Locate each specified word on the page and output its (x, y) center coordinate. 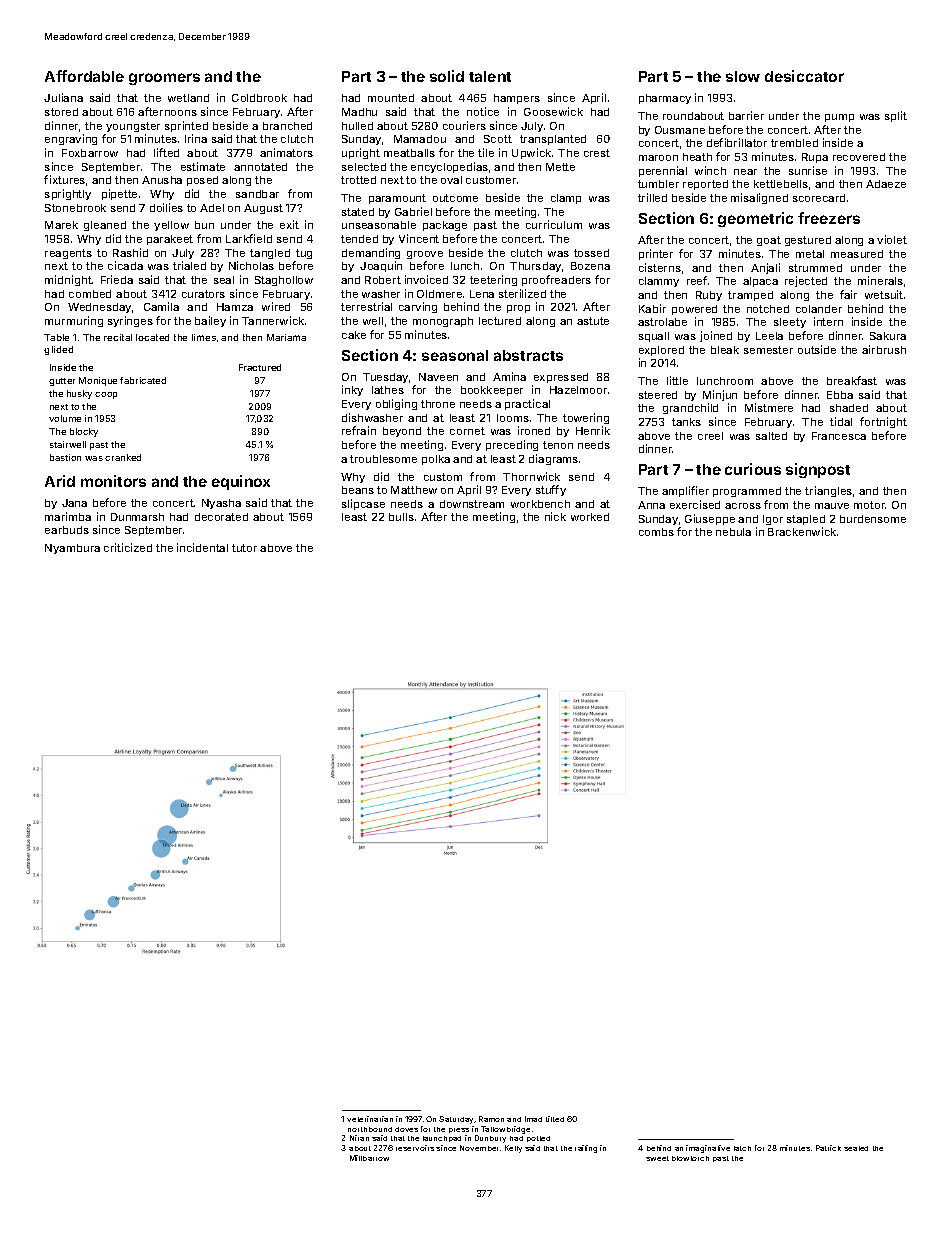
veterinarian (370, 1119)
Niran (359, 1138)
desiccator (804, 76)
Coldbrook (259, 98)
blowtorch (690, 1158)
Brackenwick (802, 531)
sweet (657, 1158)
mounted (391, 98)
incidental (202, 547)
